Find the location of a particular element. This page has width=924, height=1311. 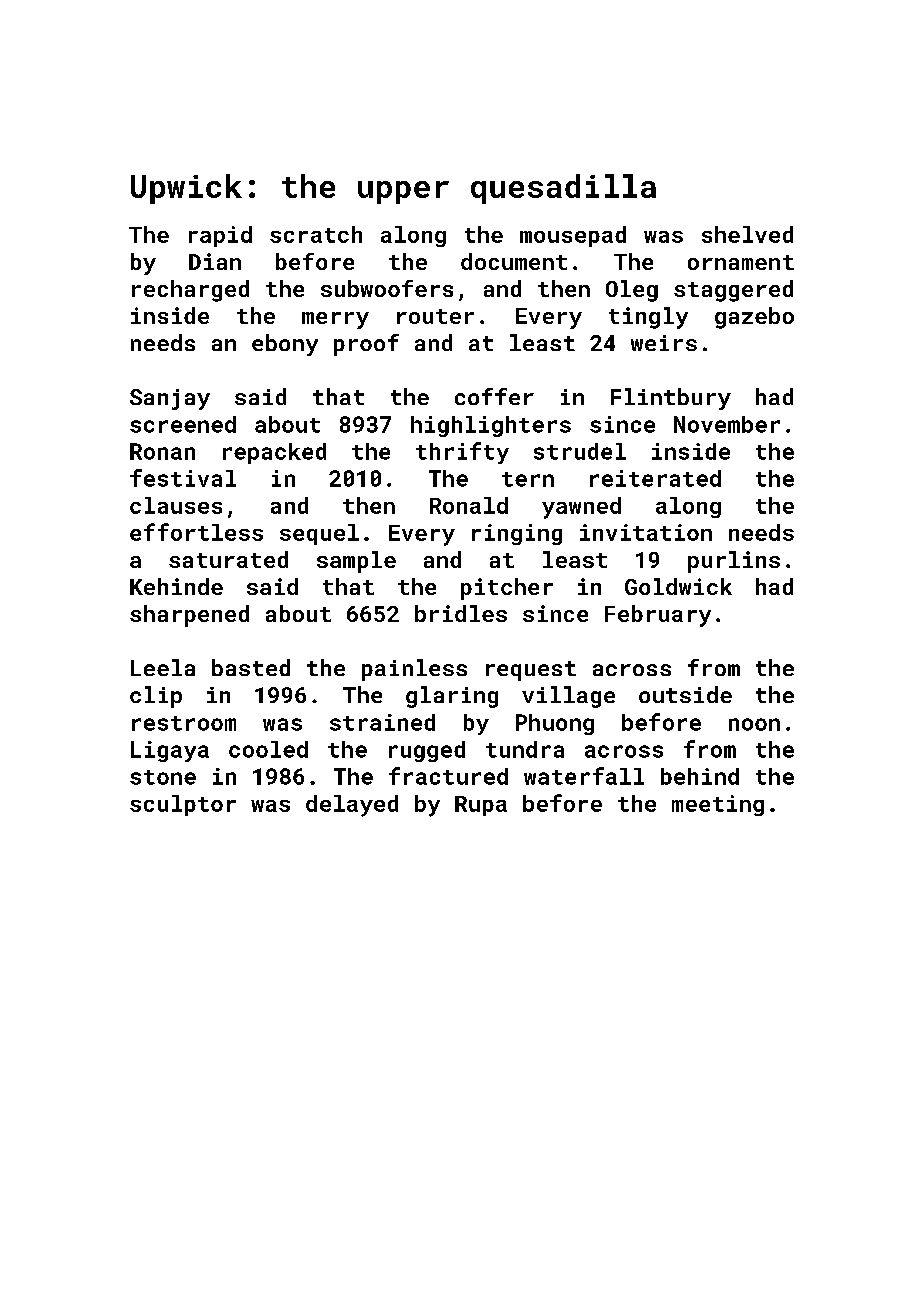

noon is located at coordinates (754, 724).
